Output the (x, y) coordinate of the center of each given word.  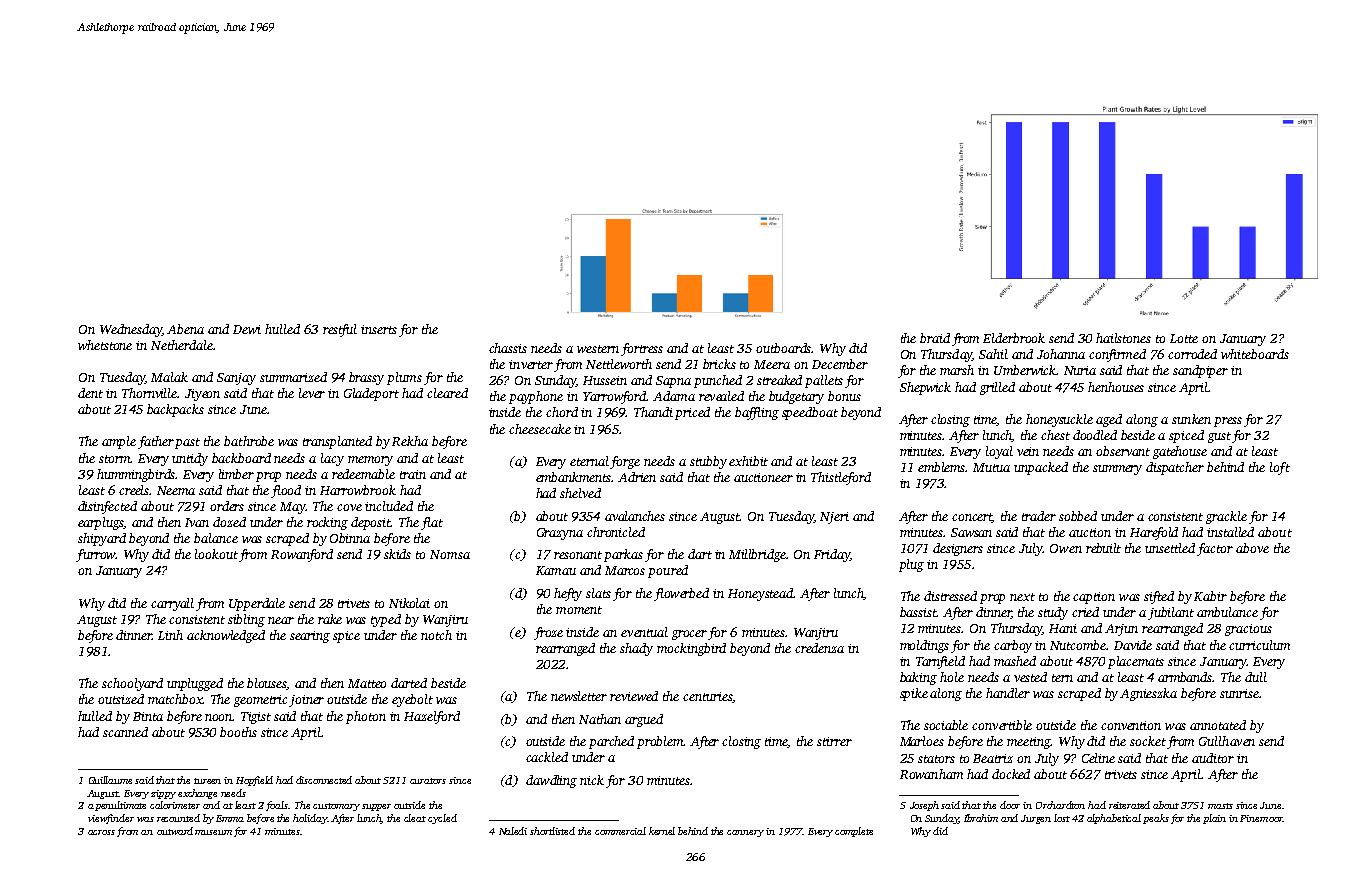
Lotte (1184, 338)
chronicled (616, 532)
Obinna (350, 538)
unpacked (1041, 468)
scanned (125, 732)
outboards (784, 348)
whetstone (105, 345)
